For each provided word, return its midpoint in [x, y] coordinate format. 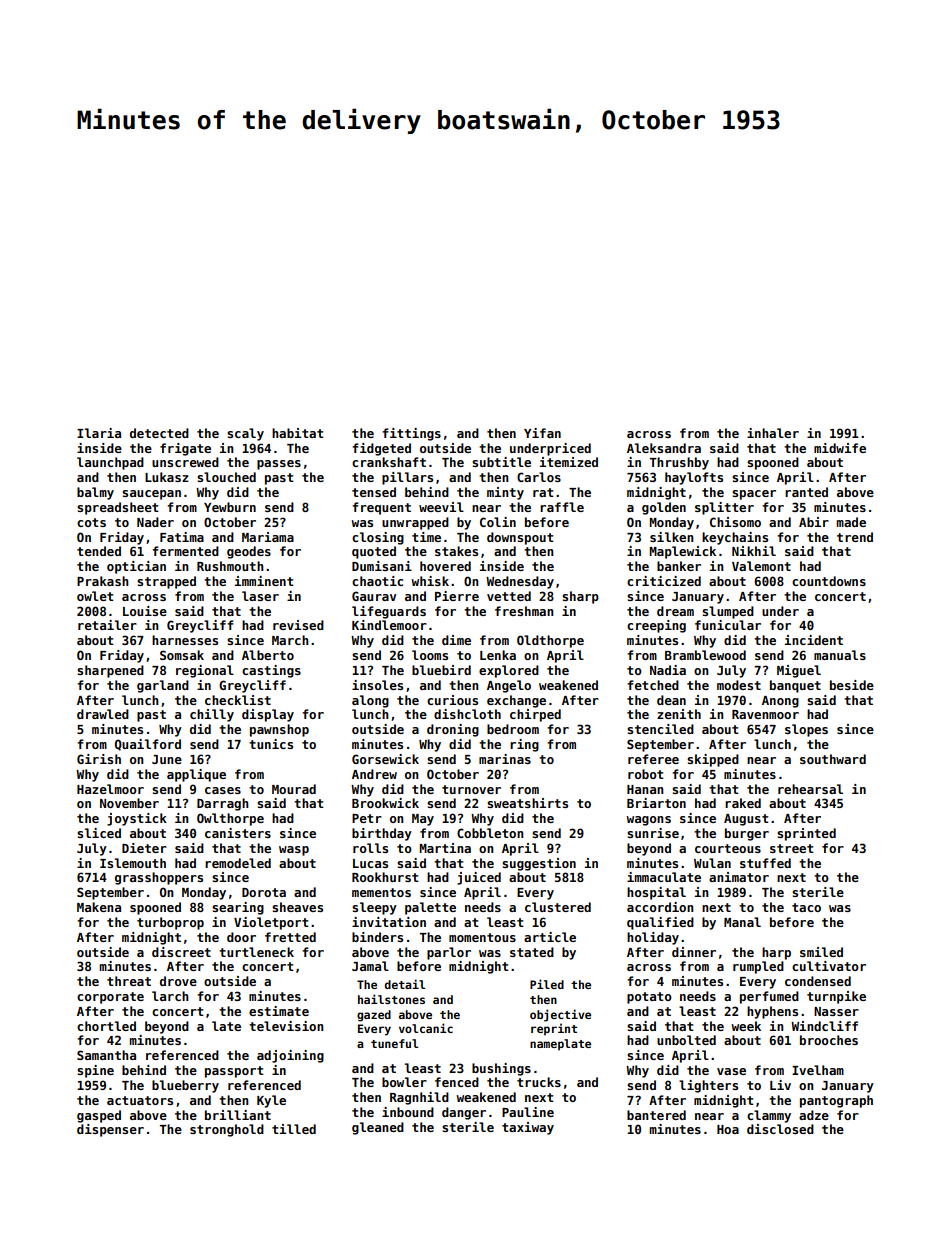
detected [159, 433]
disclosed [780, 1129]
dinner [694, 952]
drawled [103, 714]
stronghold [227, 1130]
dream [675, 611]
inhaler [773, 433]
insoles [377, 685]
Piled [547, 984]
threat [129, 981]
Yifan [542, 433]
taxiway [528, 1128]
